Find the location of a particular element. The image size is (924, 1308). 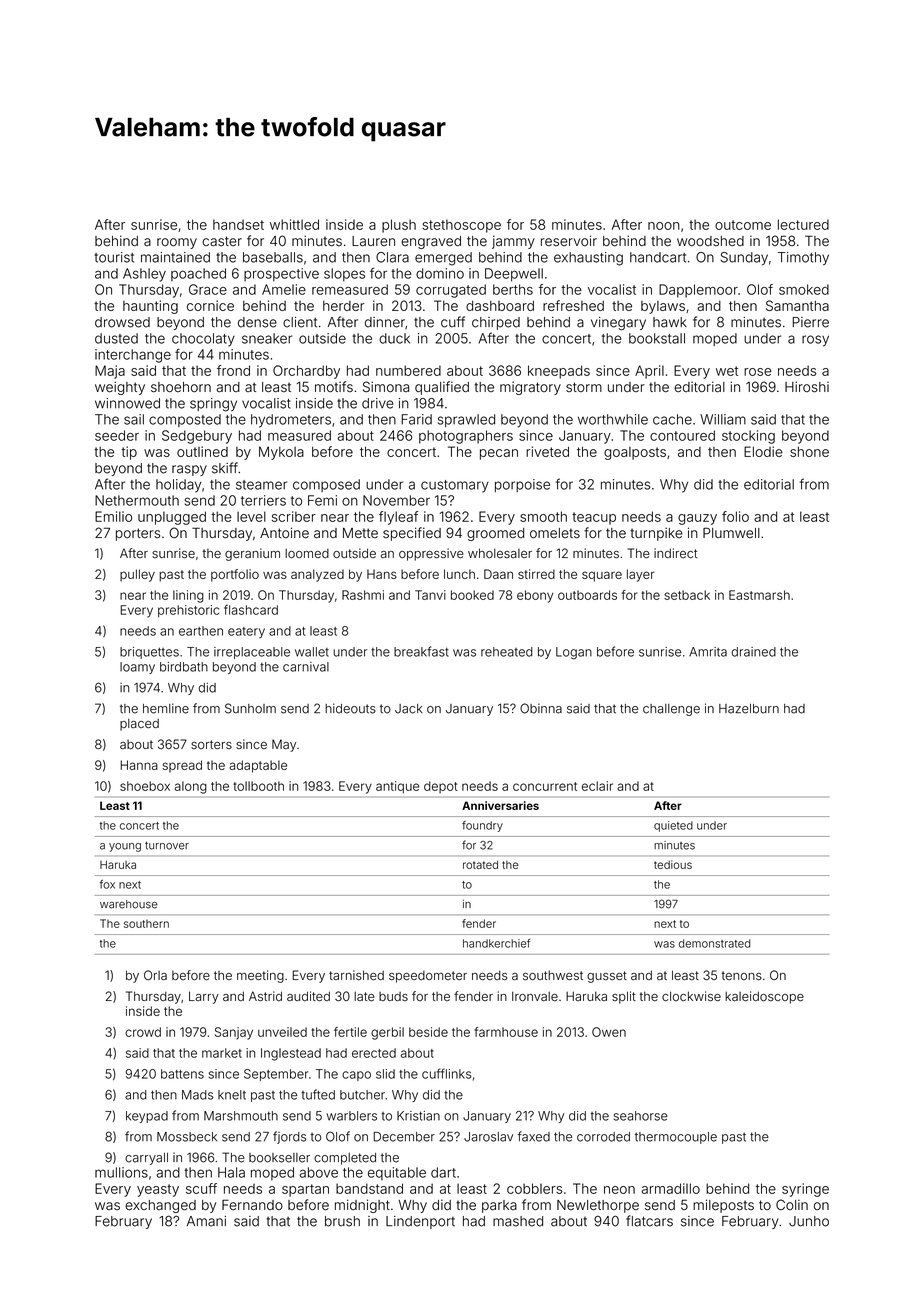

southwest is located at coordinates (553, 976).
